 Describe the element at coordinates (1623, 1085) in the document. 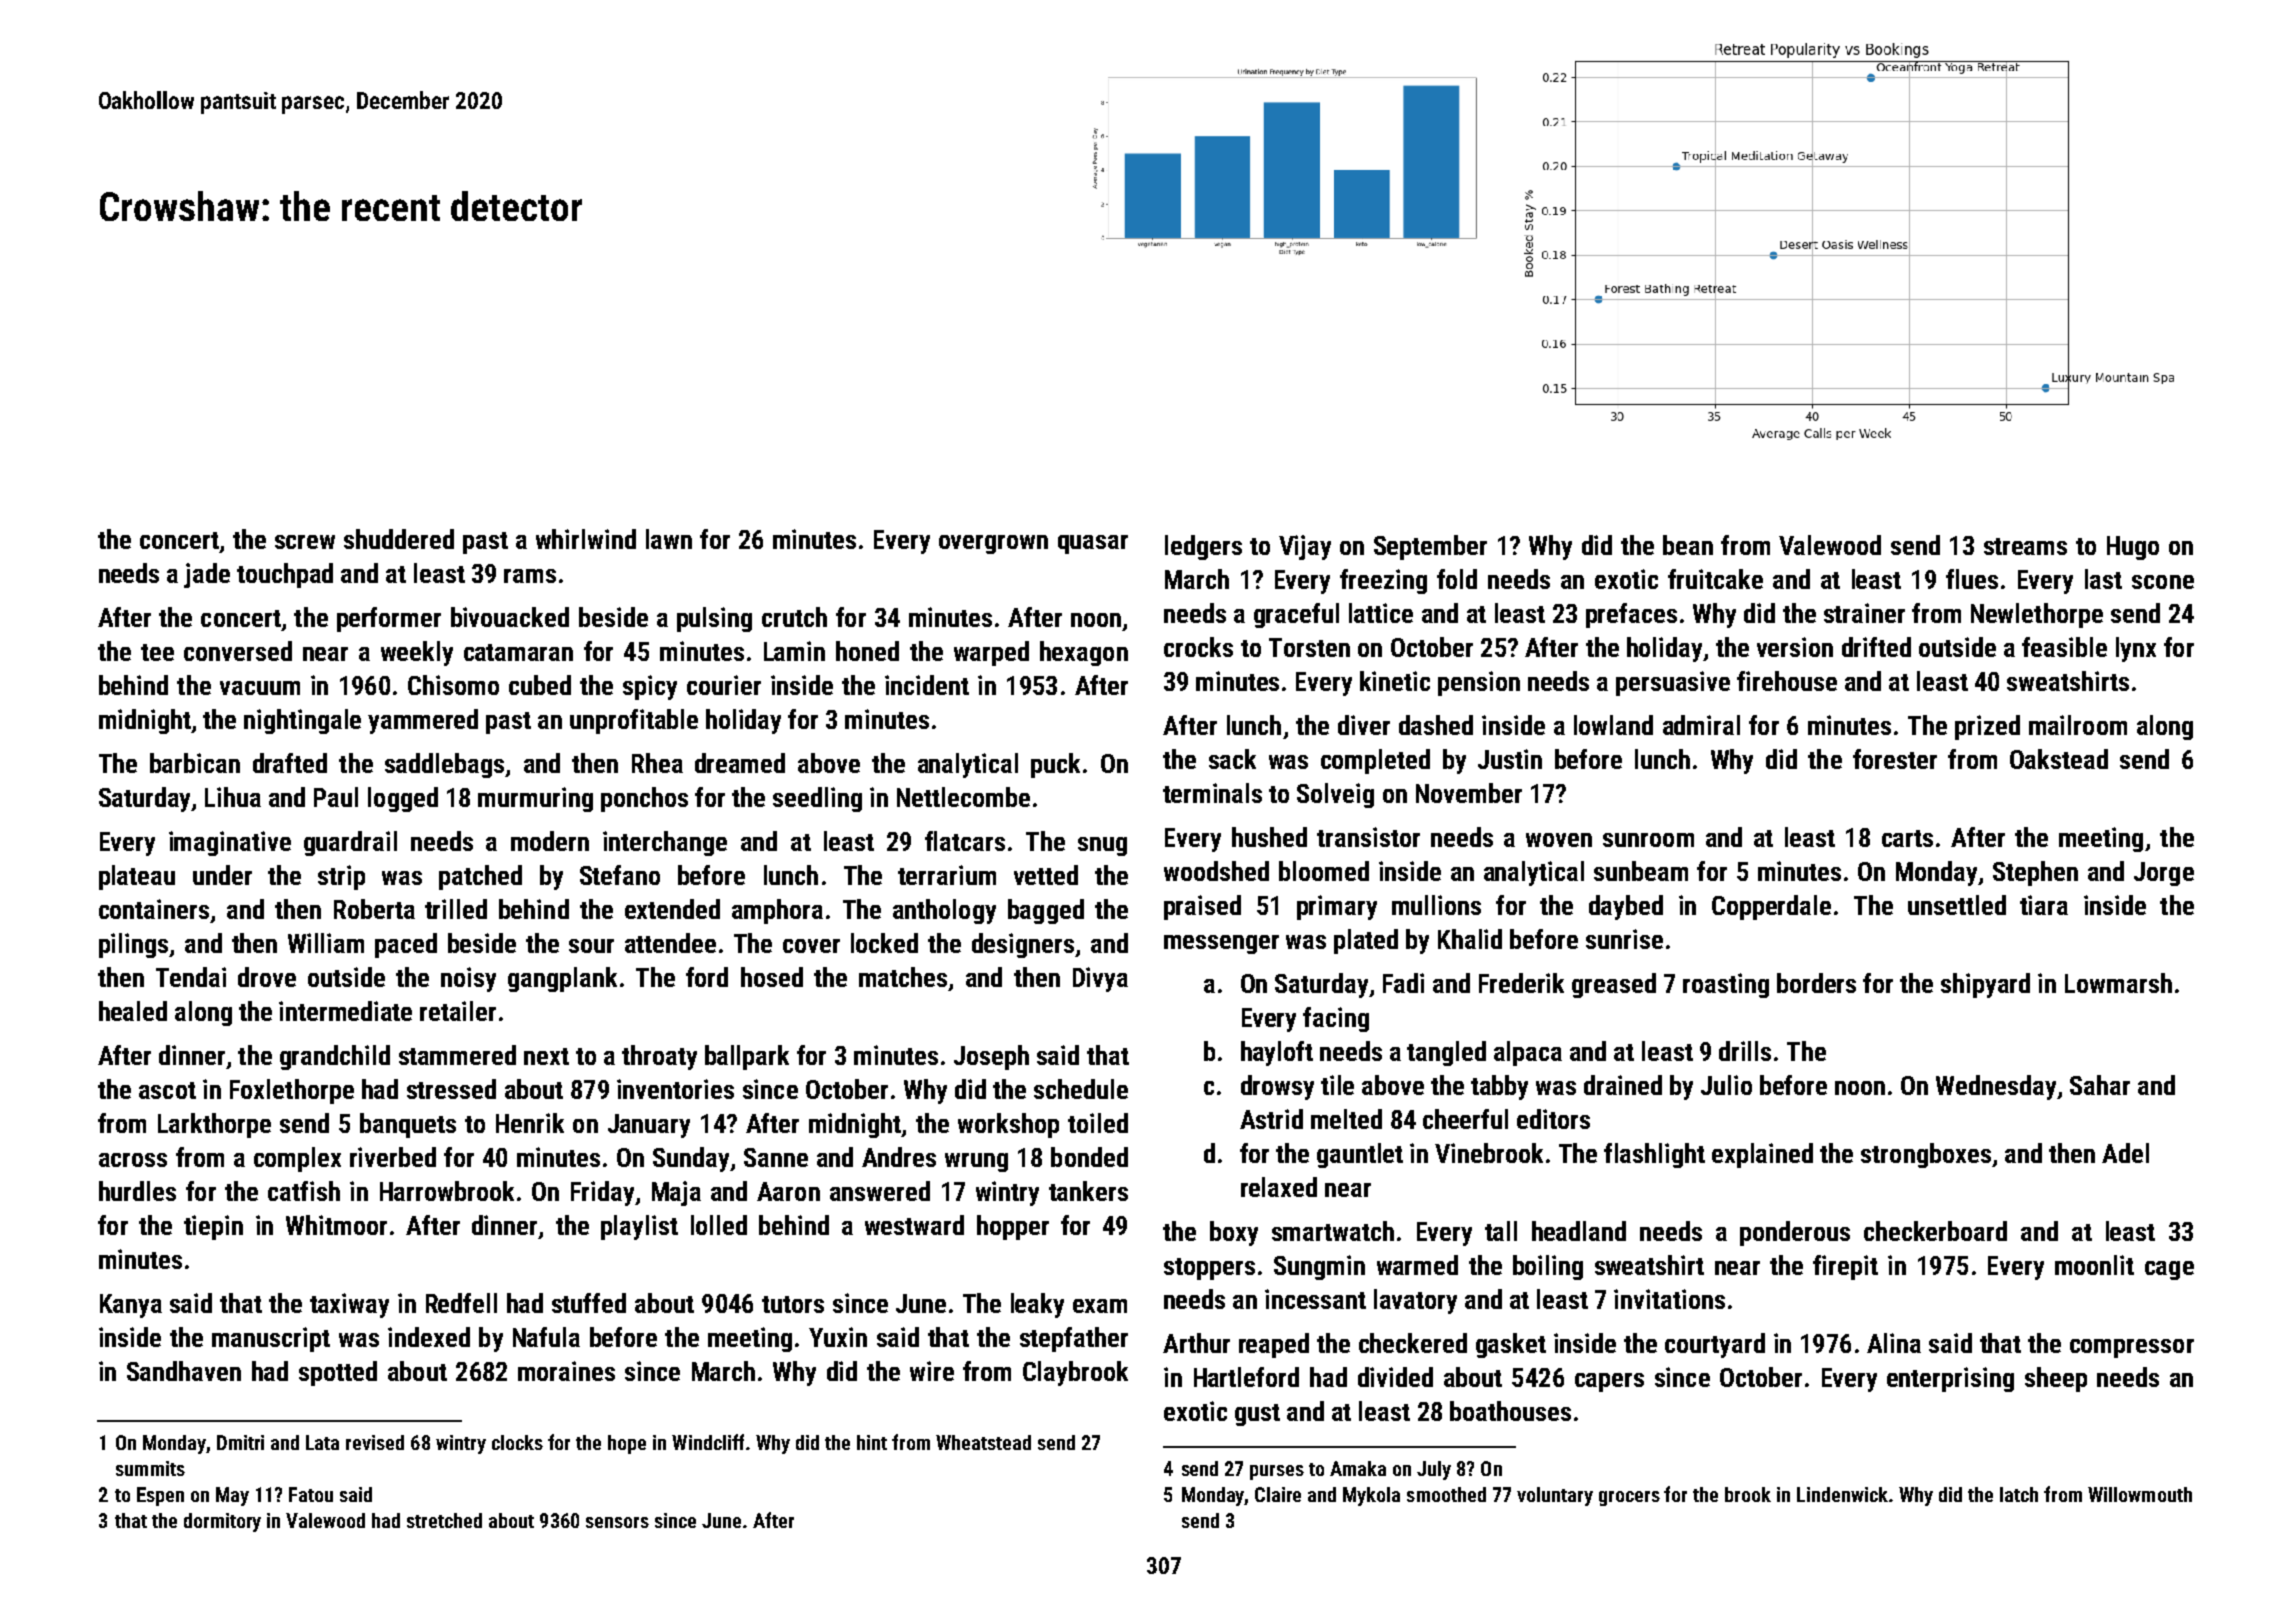

I see `drained` at that location.
